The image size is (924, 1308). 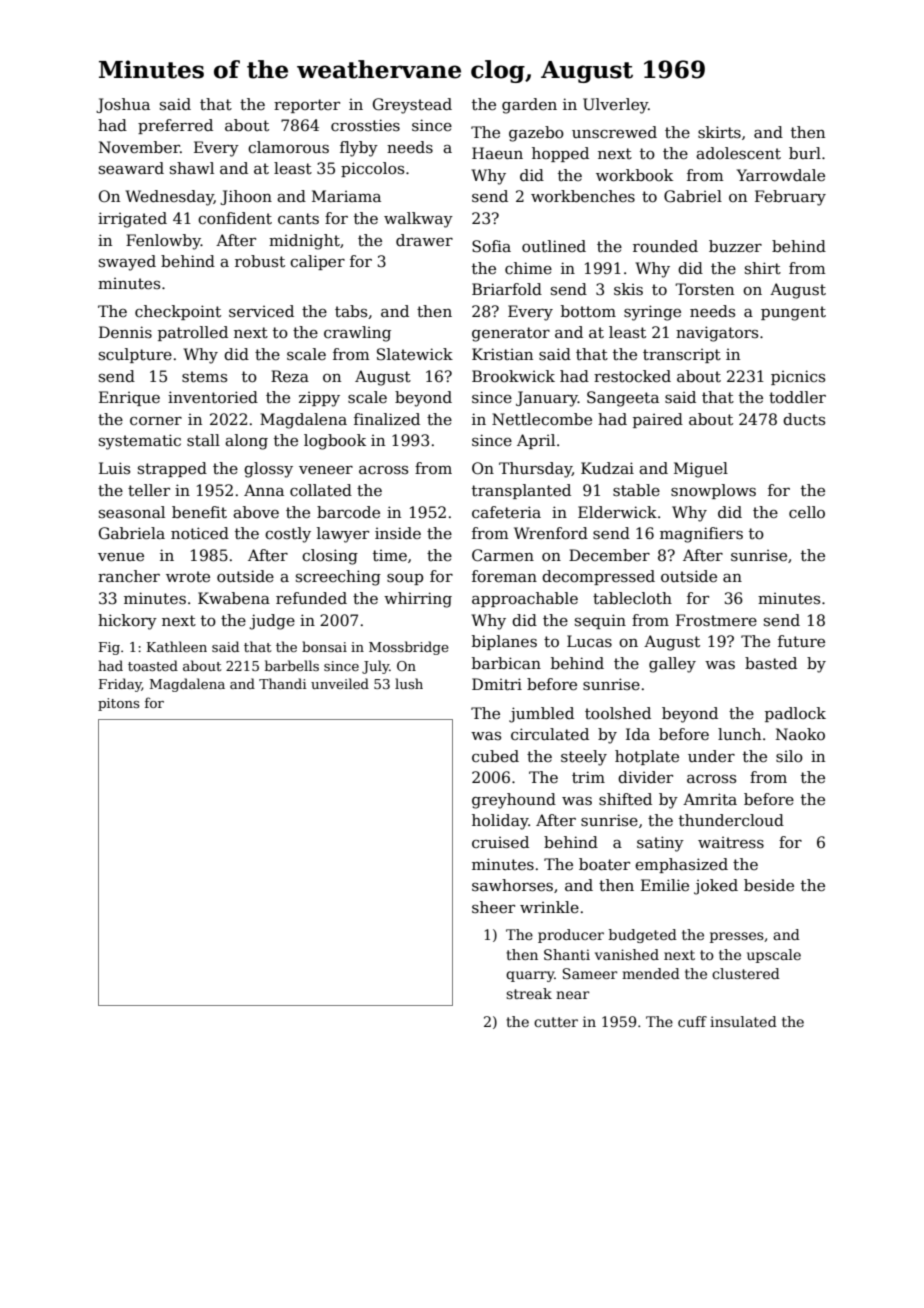 I want to click on finalized, so click(x=387, y=419).
